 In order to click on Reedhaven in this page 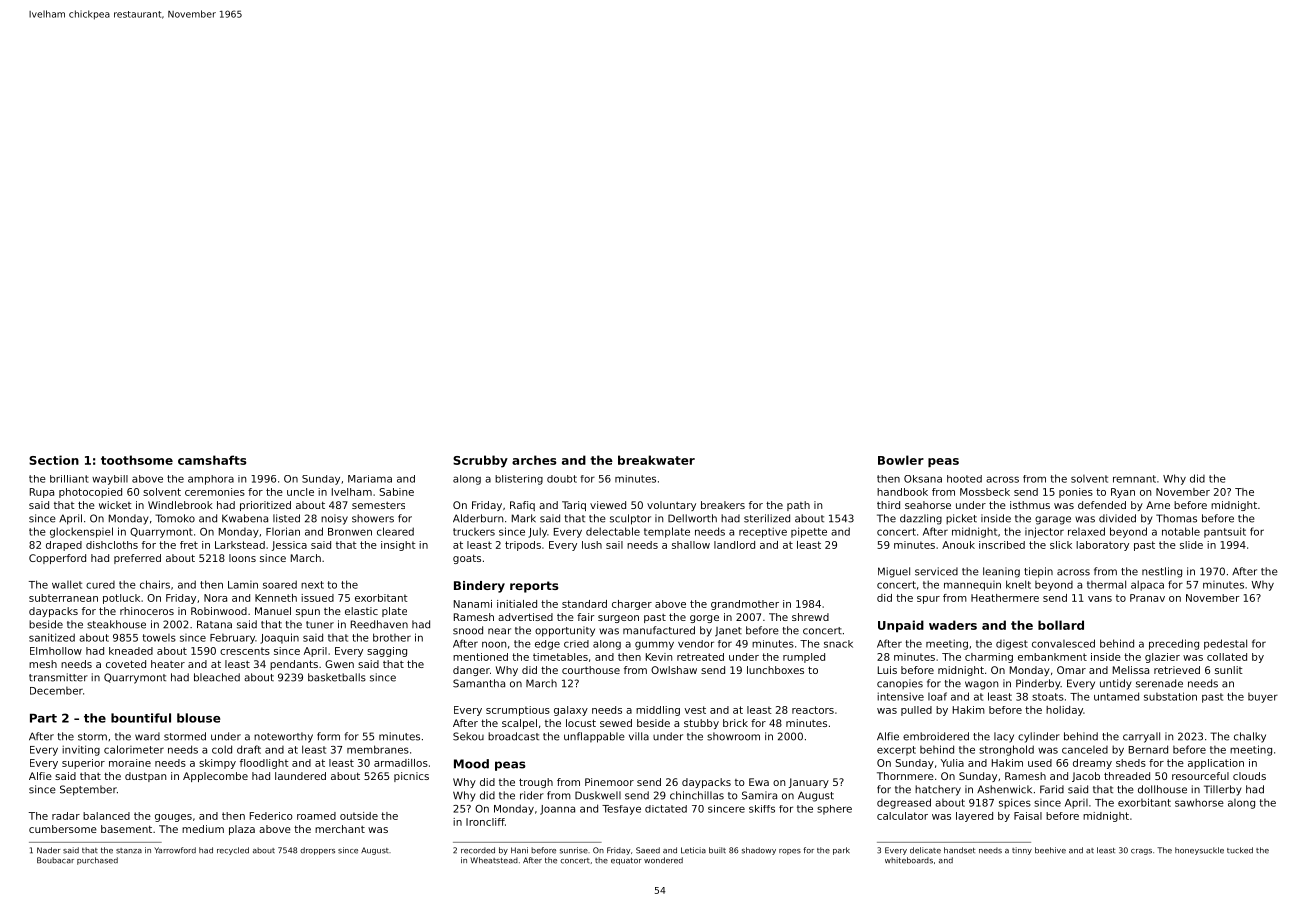, I will do `click(379, 624)`.
